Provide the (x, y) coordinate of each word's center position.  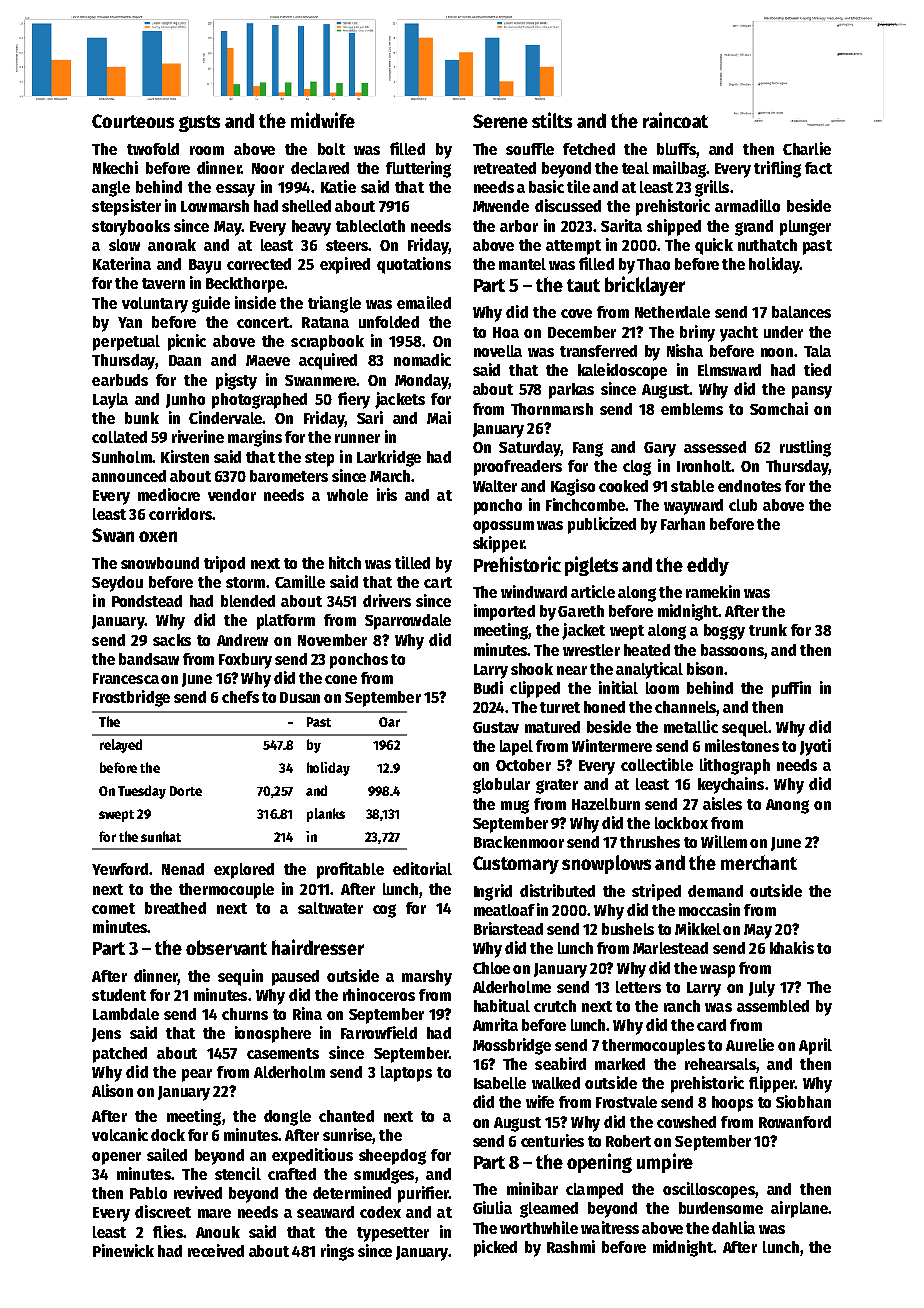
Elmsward (729, 370)
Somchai (779, 408)
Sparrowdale (408, 622)
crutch (555, 1006)
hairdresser (318, 947)
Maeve (268, 360)
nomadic (422, 359)
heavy (311, 228)
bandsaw (149, 659)
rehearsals (720, 1064)
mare (214, 1213)
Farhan (683, 524)
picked (495, 1248)
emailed (424, 302)
